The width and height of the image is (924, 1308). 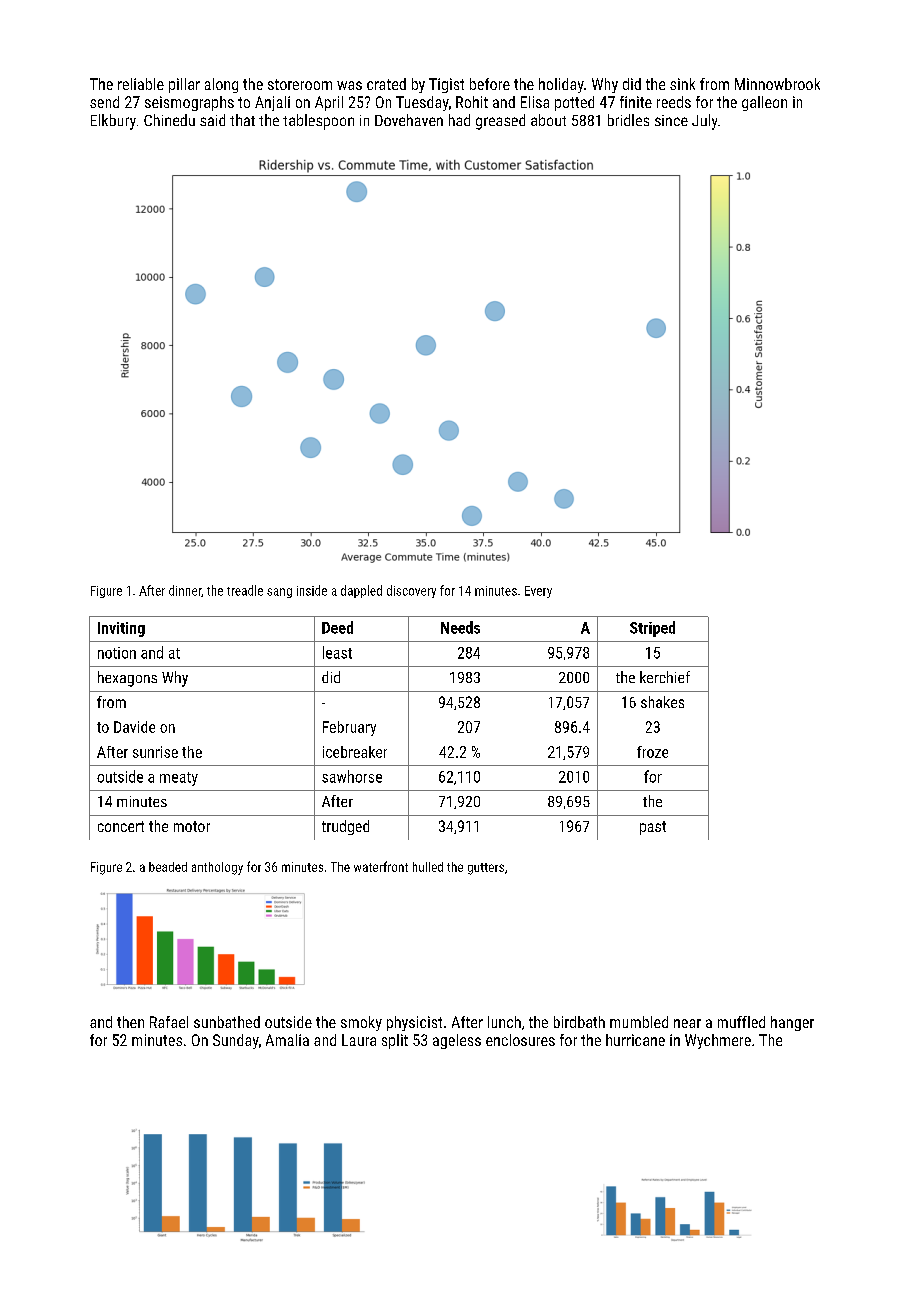 I want to click on was, so click(x=349, y=85).
